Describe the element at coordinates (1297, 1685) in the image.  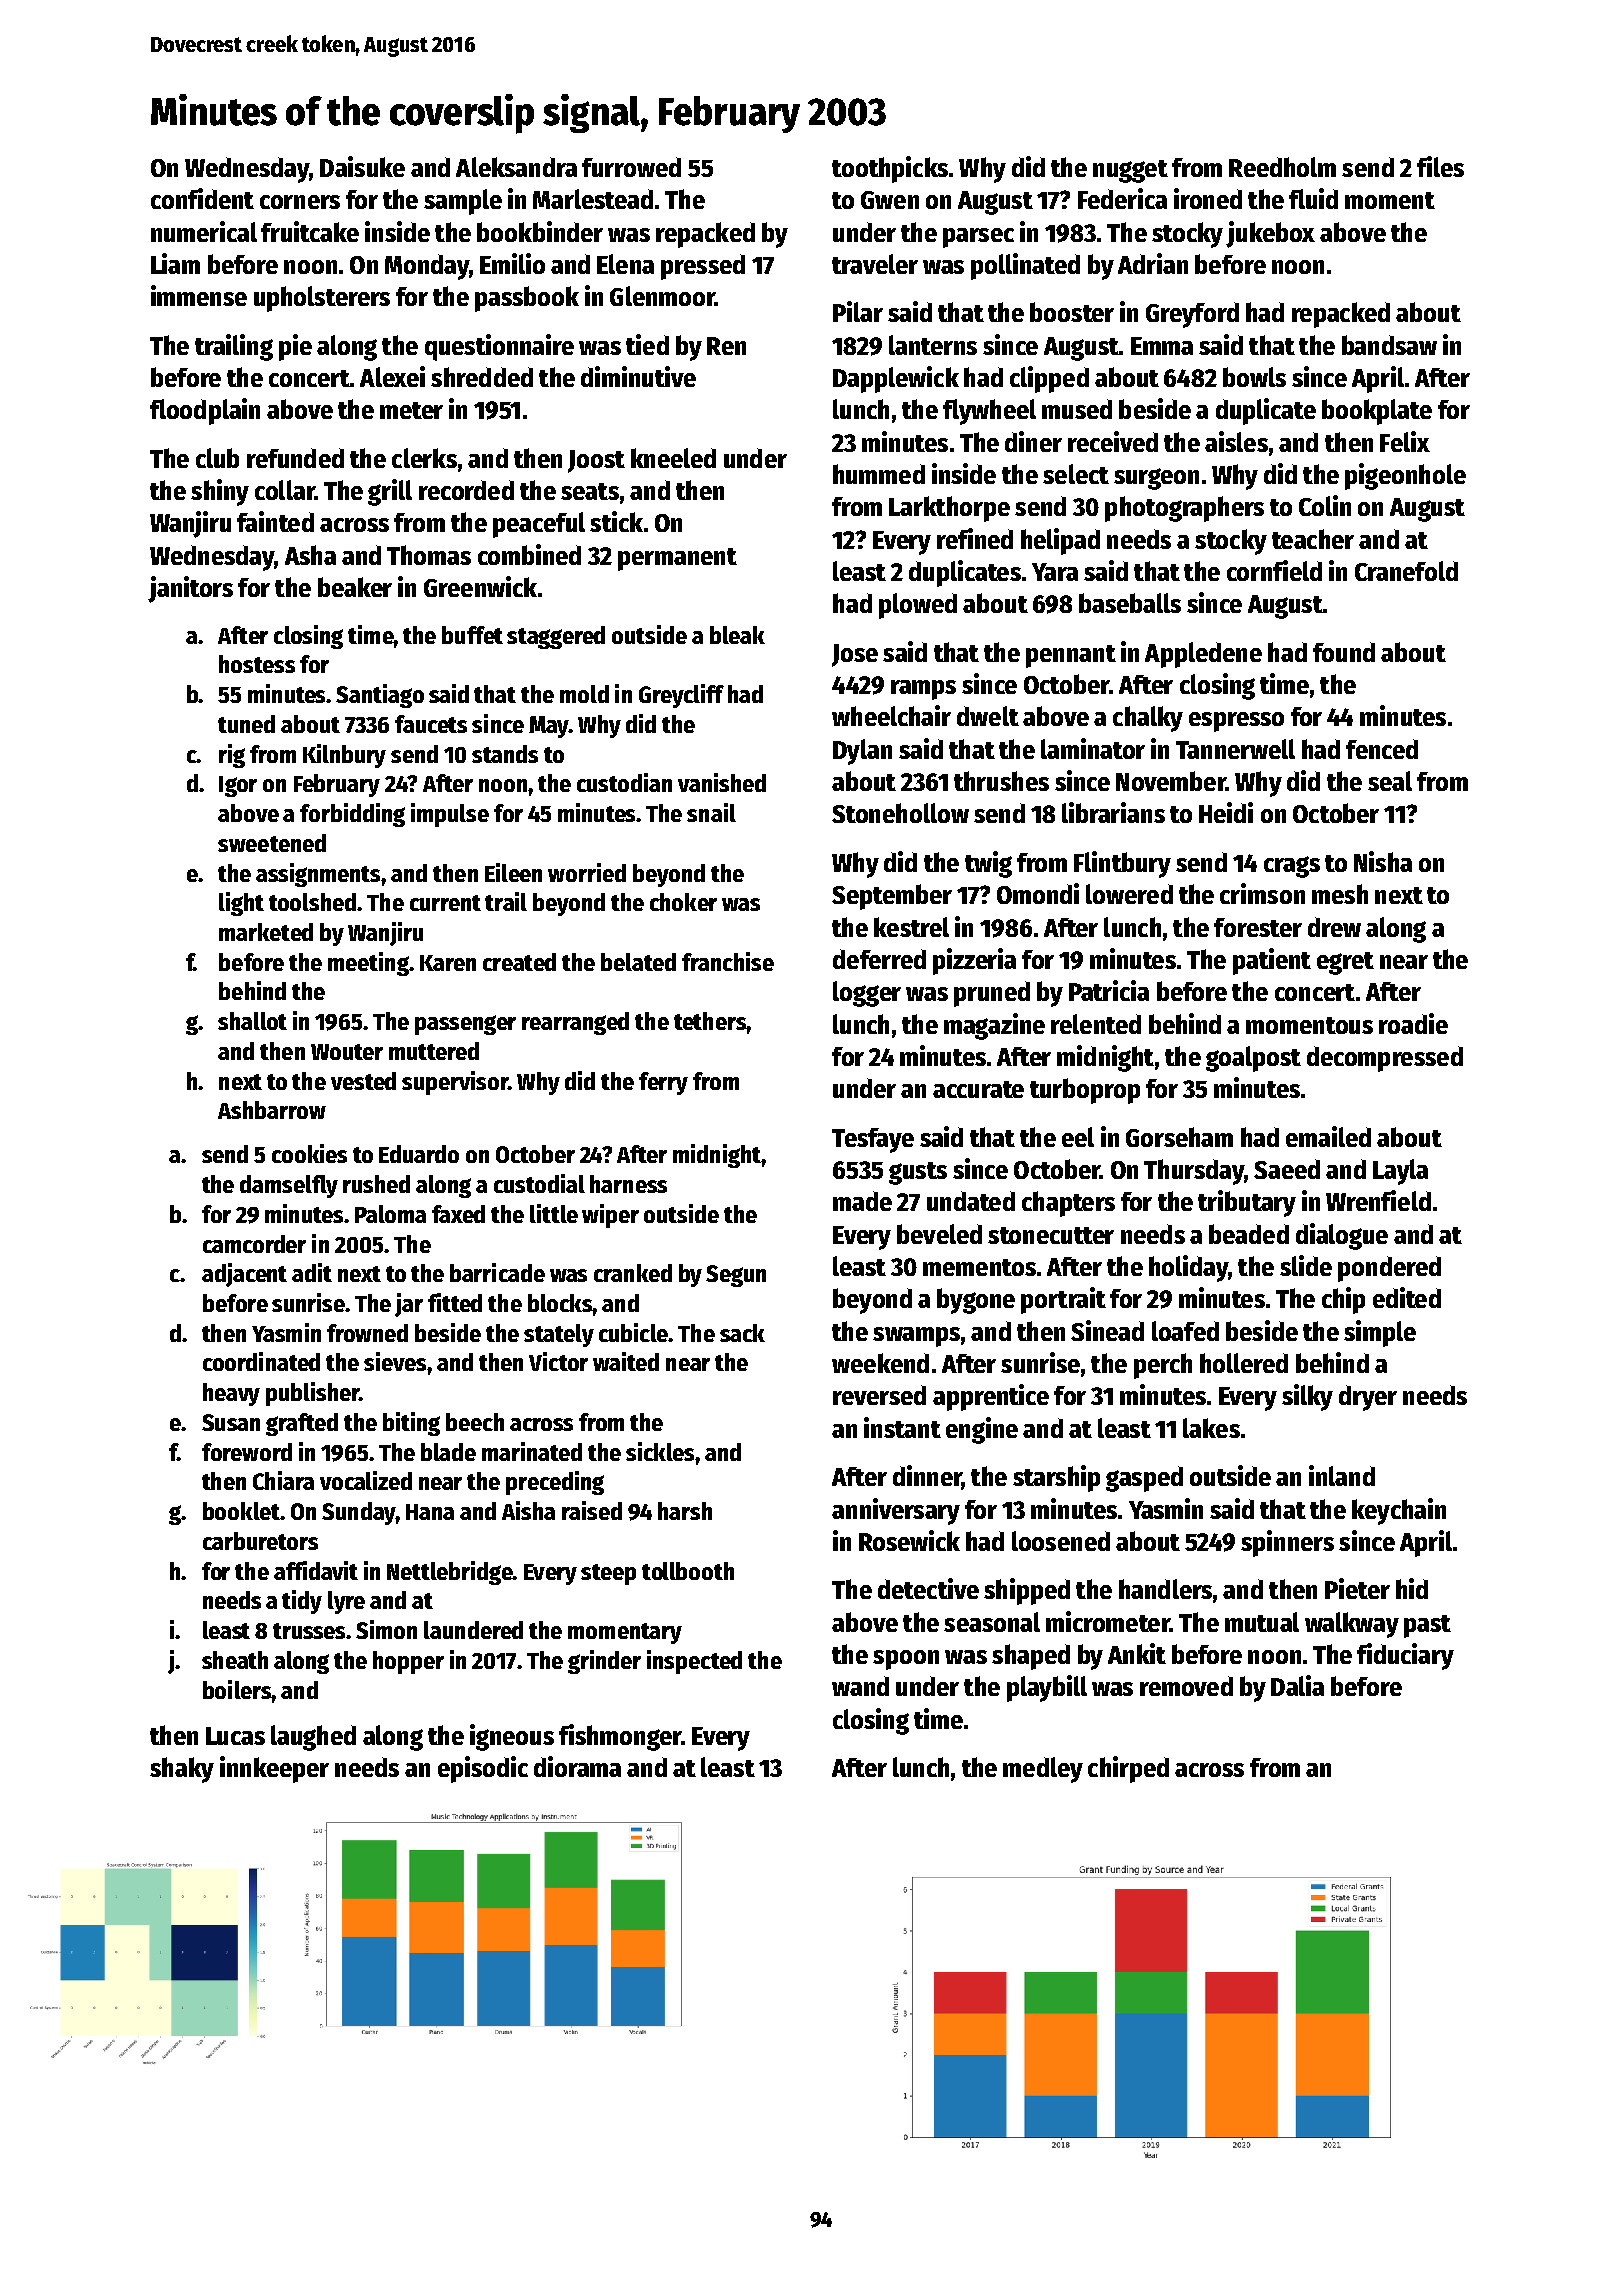
I see `Dalia` at that location.
